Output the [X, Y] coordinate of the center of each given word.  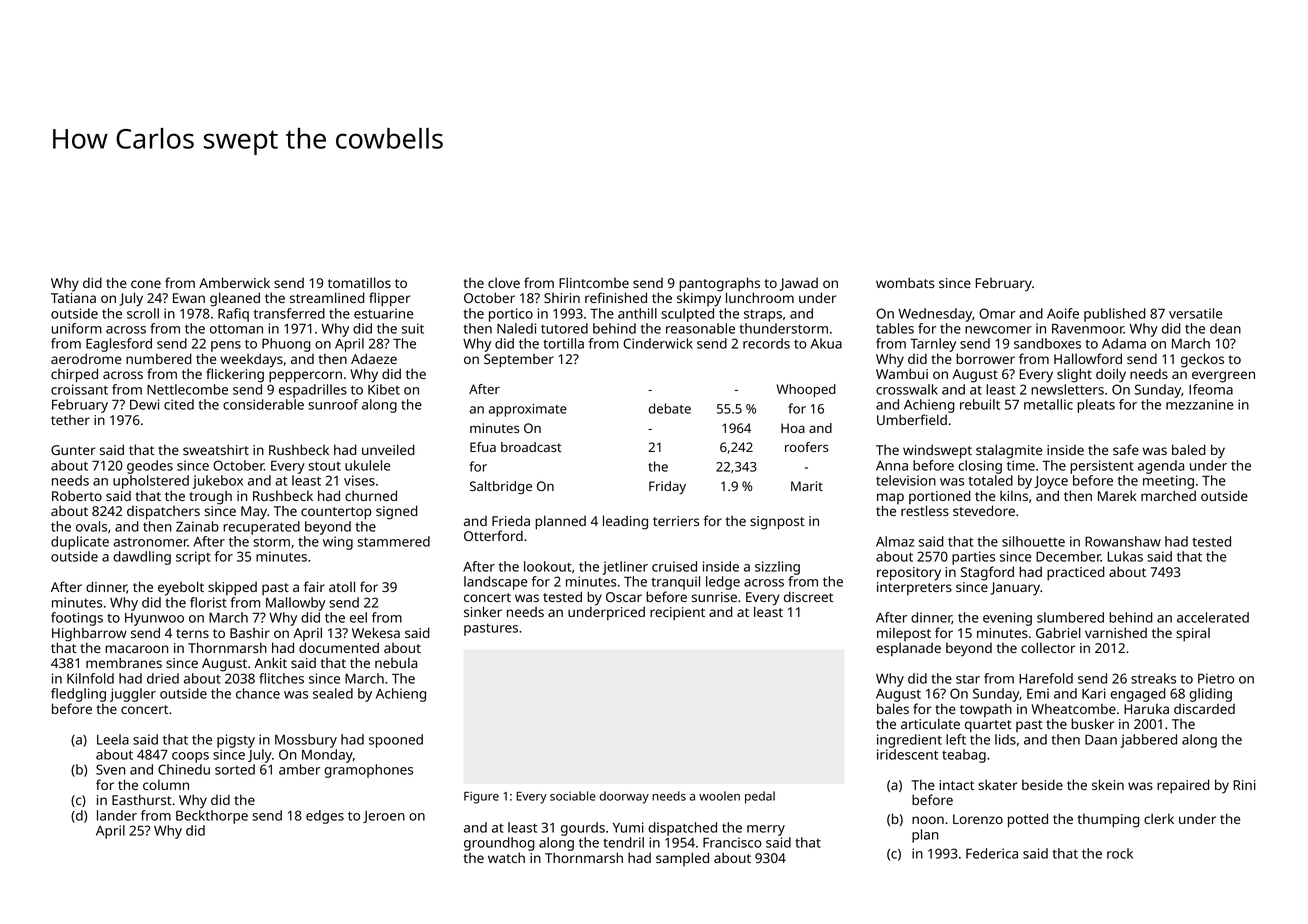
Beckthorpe [212, 817]
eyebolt [181, 588]
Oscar [624, 597]
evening [1007, 619]
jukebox [217, 482]
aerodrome [86, 358]
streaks [1153, 678]
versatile [1195, 313]
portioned [940, 497]
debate [670, 408]
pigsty [236, 741]
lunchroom [760, 297]
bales [893, 708]
